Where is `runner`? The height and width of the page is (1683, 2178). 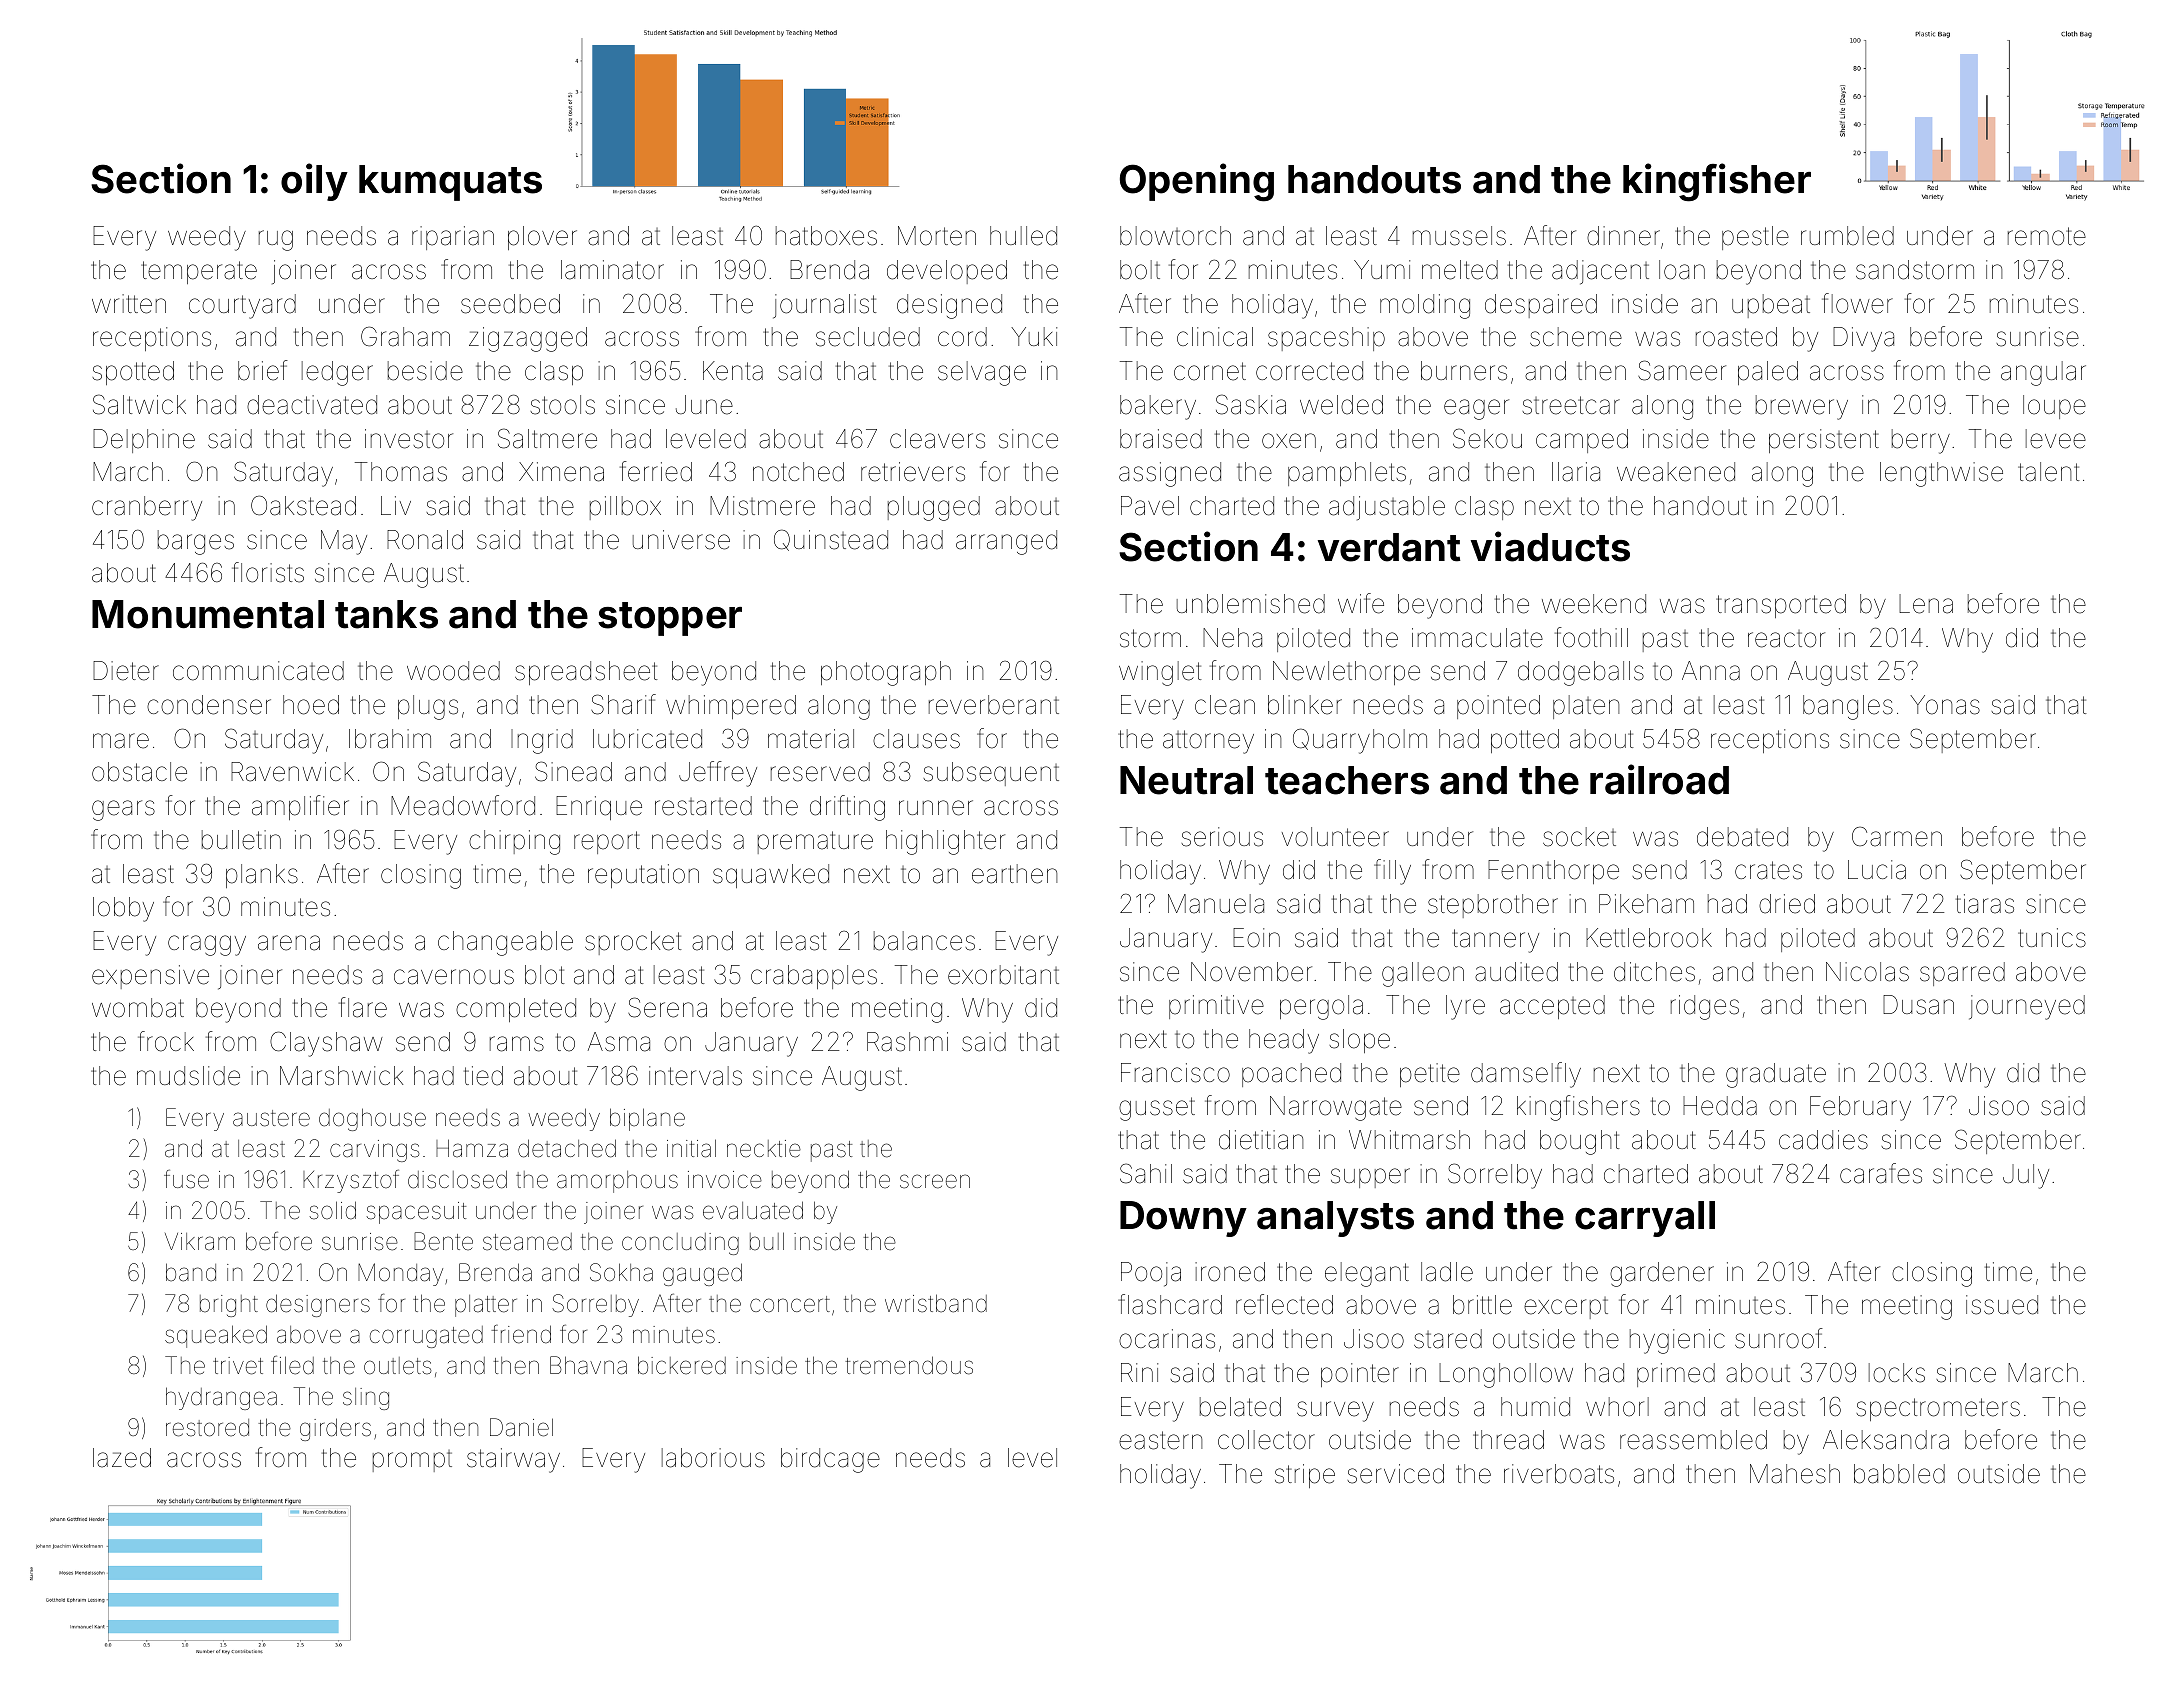 runner is located at coordinates (936, 808).
